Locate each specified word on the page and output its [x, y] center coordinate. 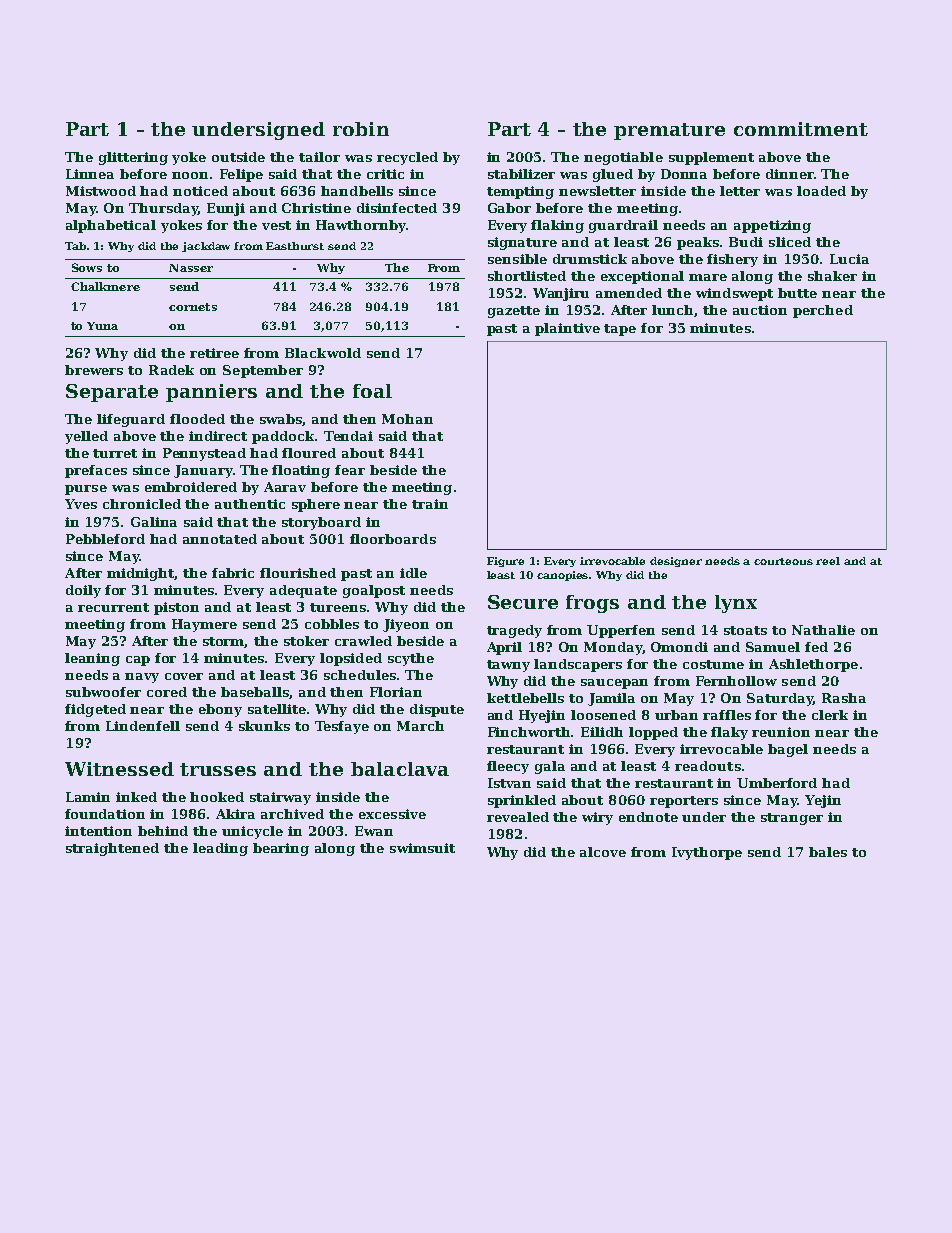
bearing [281, 849]
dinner [790, 174]
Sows [87, 267]
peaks [698, 243]
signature [522, 243]
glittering [133, 158]
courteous [783, 561]
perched [823, 311]
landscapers [578, 665]
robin [361, 129]
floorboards [393, 539]
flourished [298, 573]
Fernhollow [736, 681]
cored [167, 692]
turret [115, 453]
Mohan [407, 419]
